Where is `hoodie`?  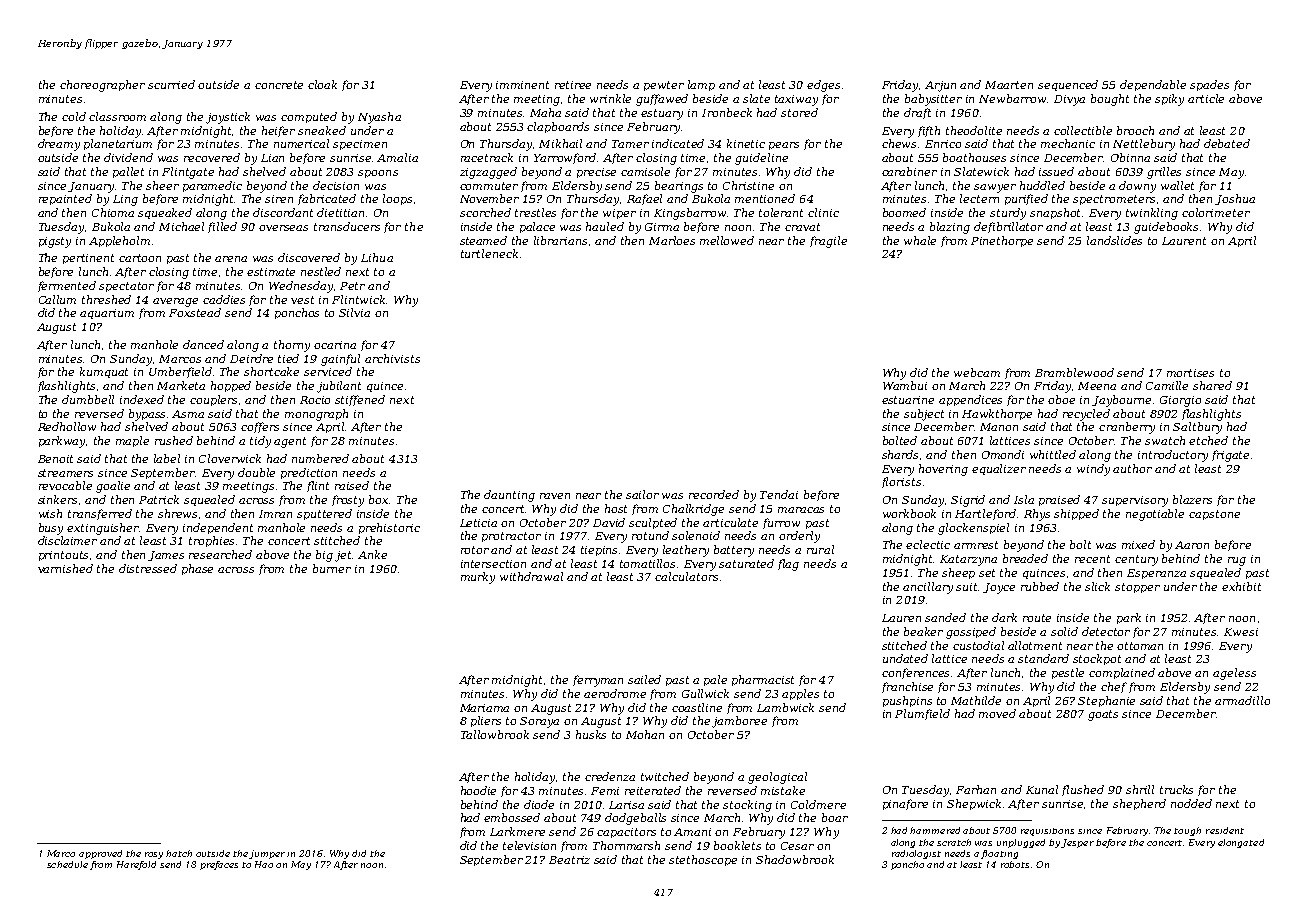 hoodie is located at coordinates (478, 790).
